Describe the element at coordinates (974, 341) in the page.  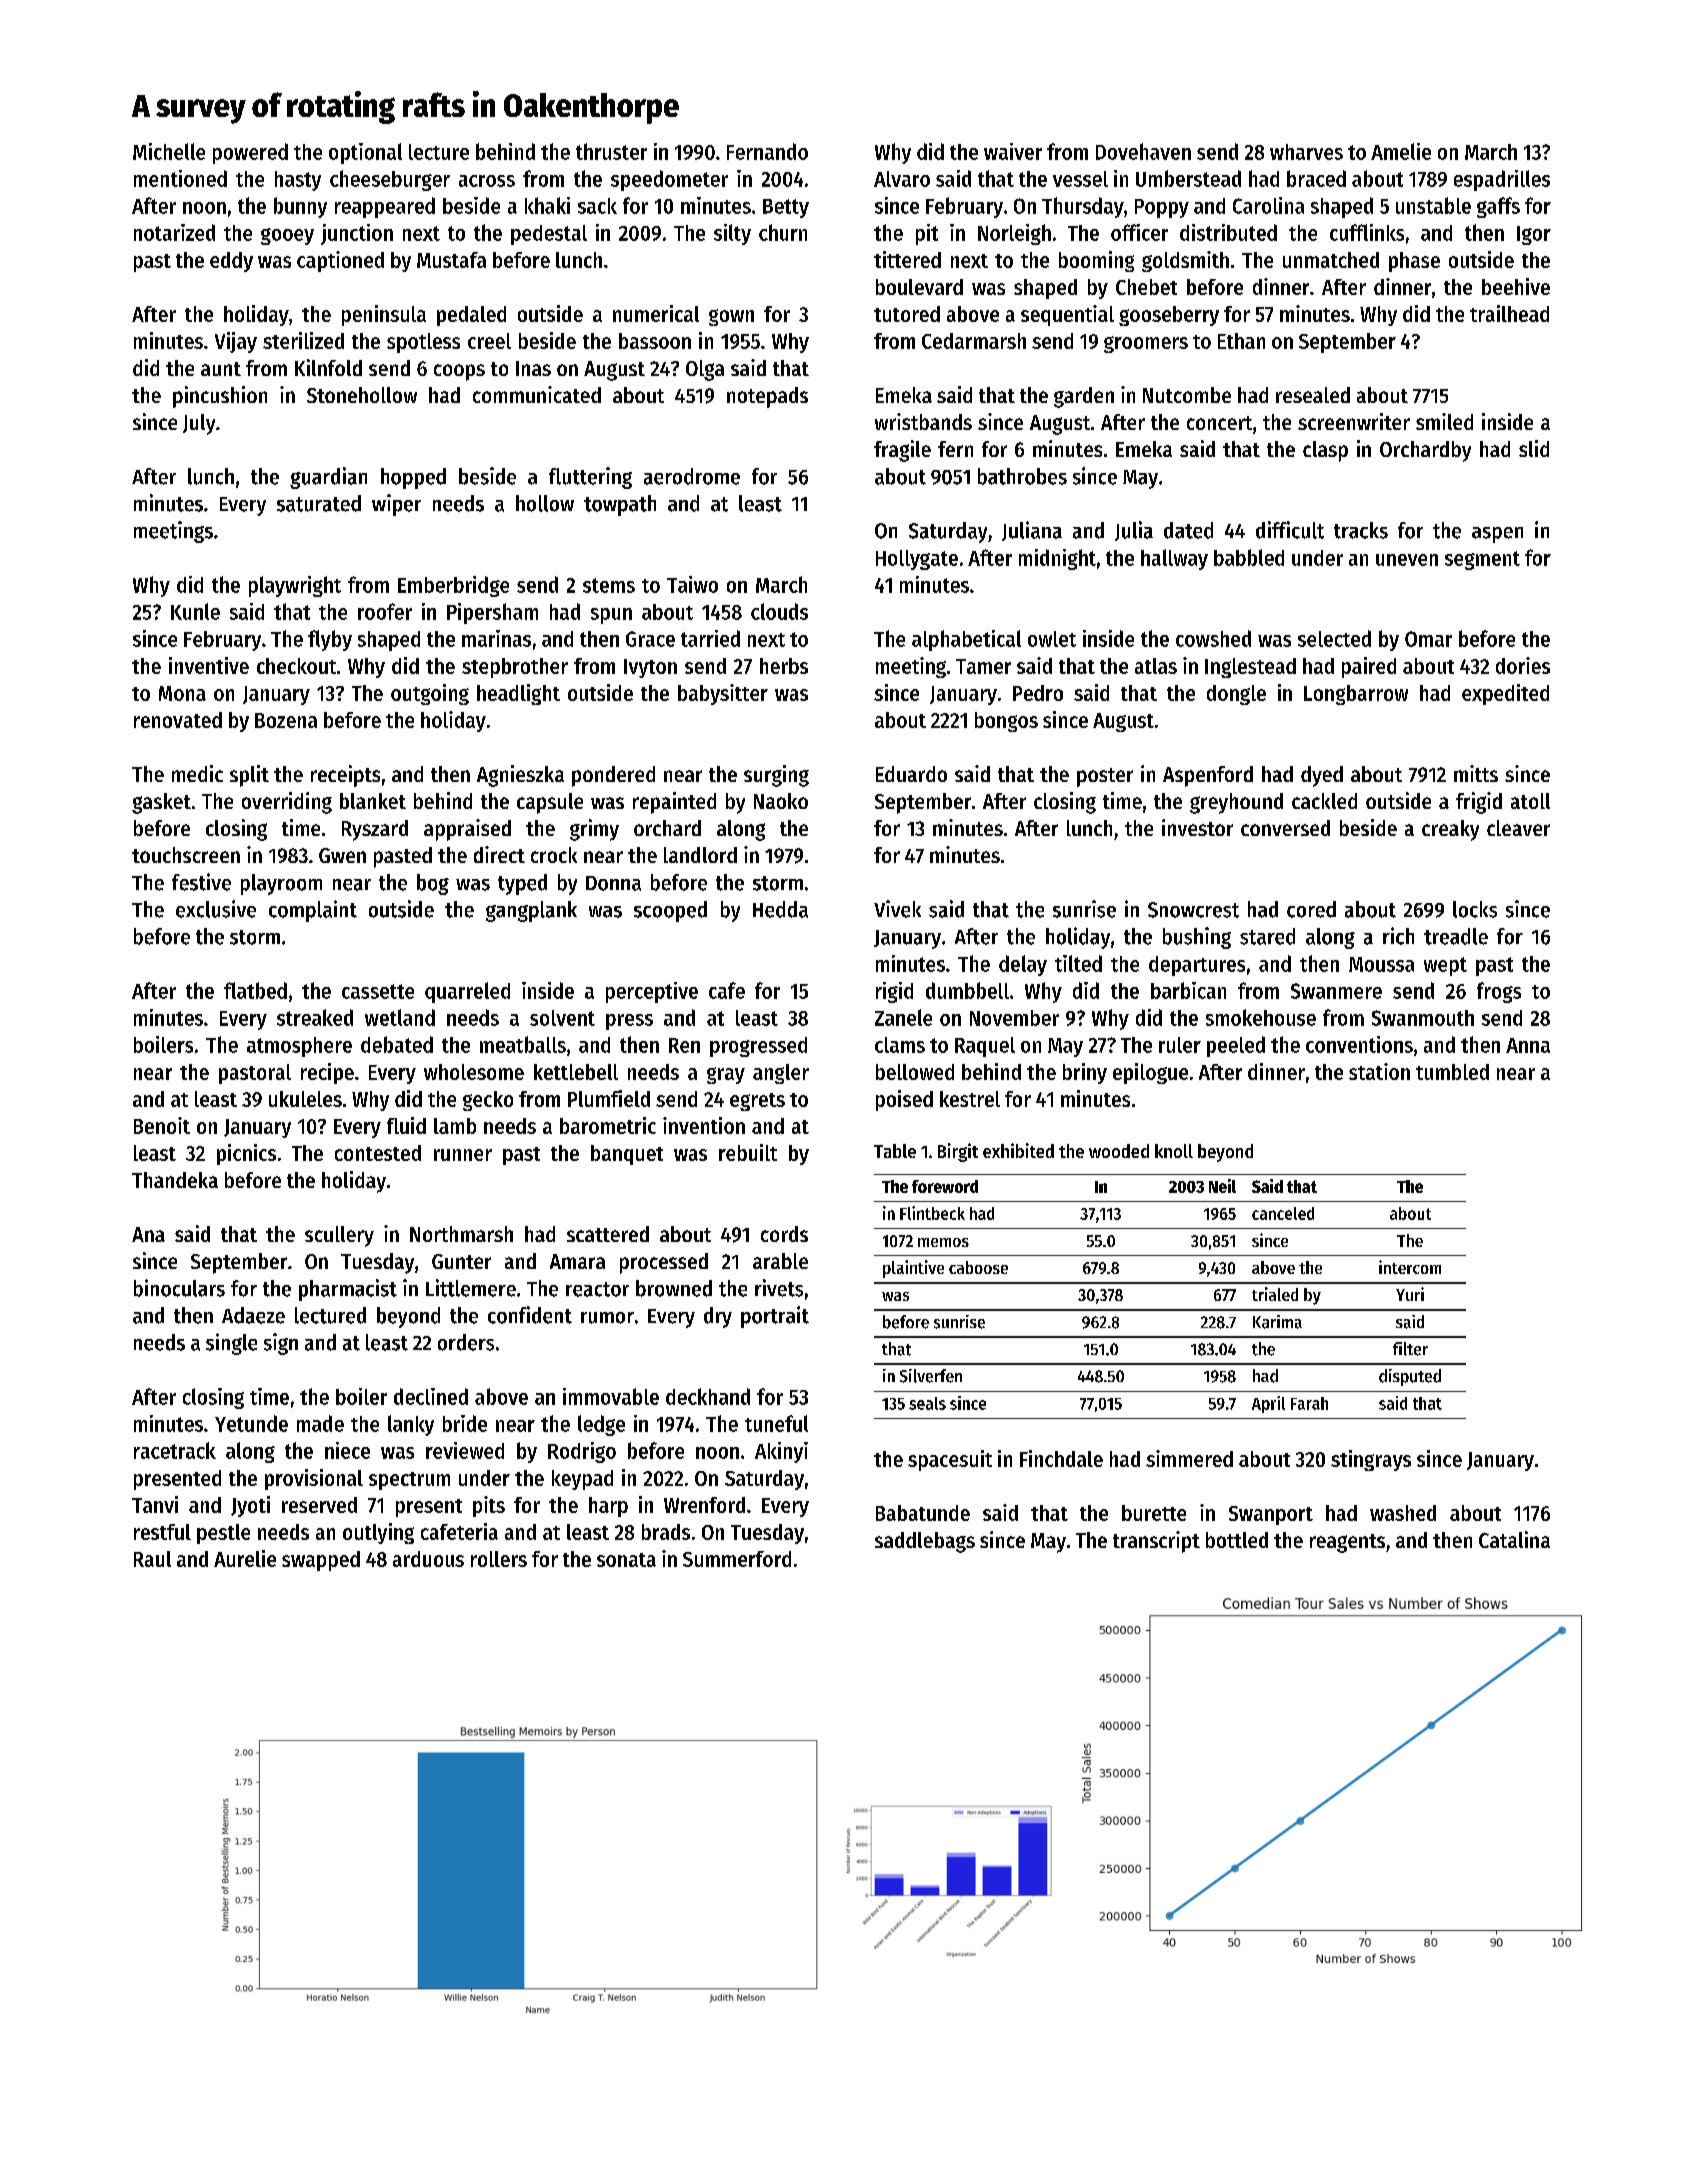
I see `Cedarmarsh` at that location.
